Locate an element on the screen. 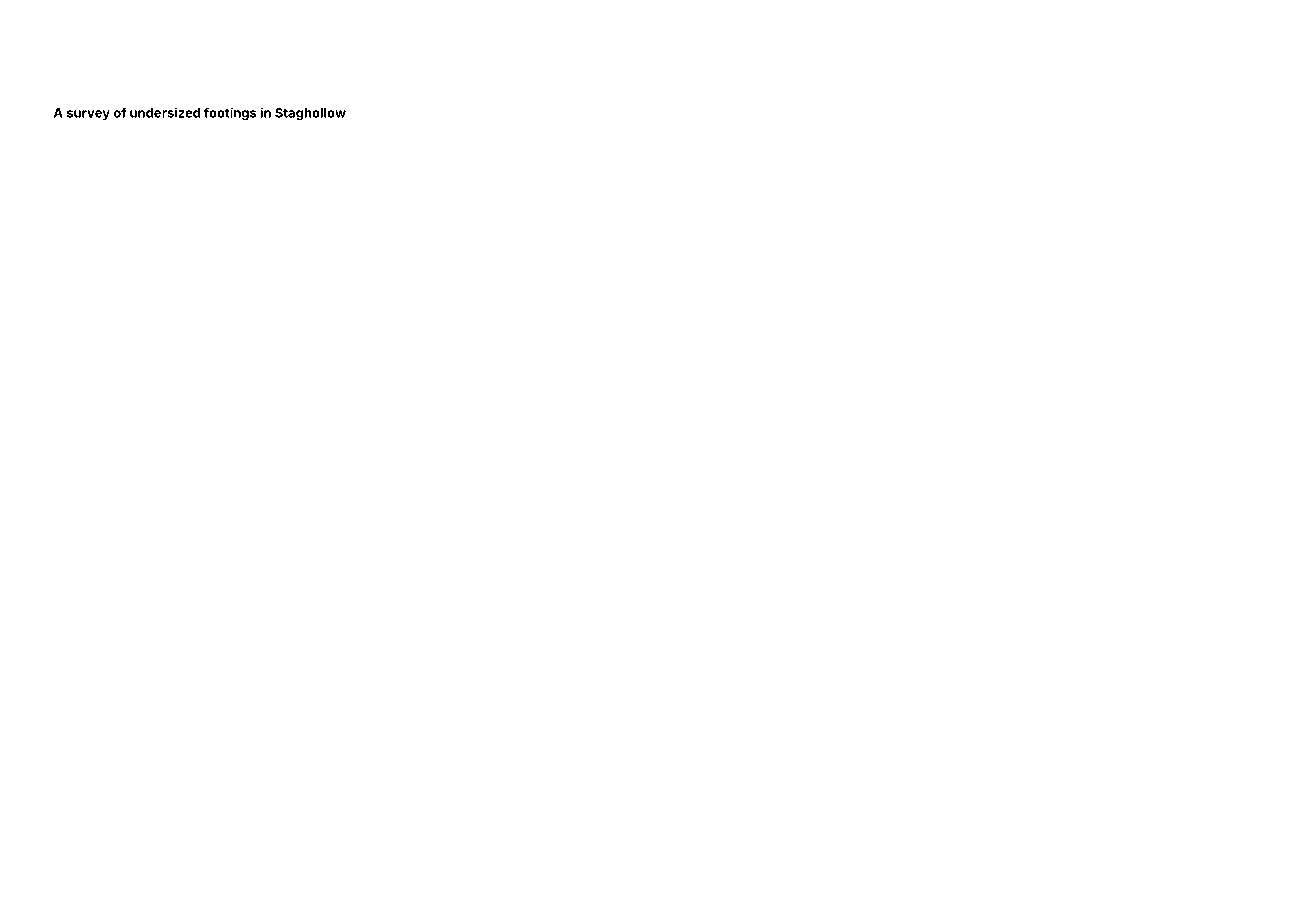 The image size is (1308, 924). Krzysztof is located at coordinates (824, 532).
